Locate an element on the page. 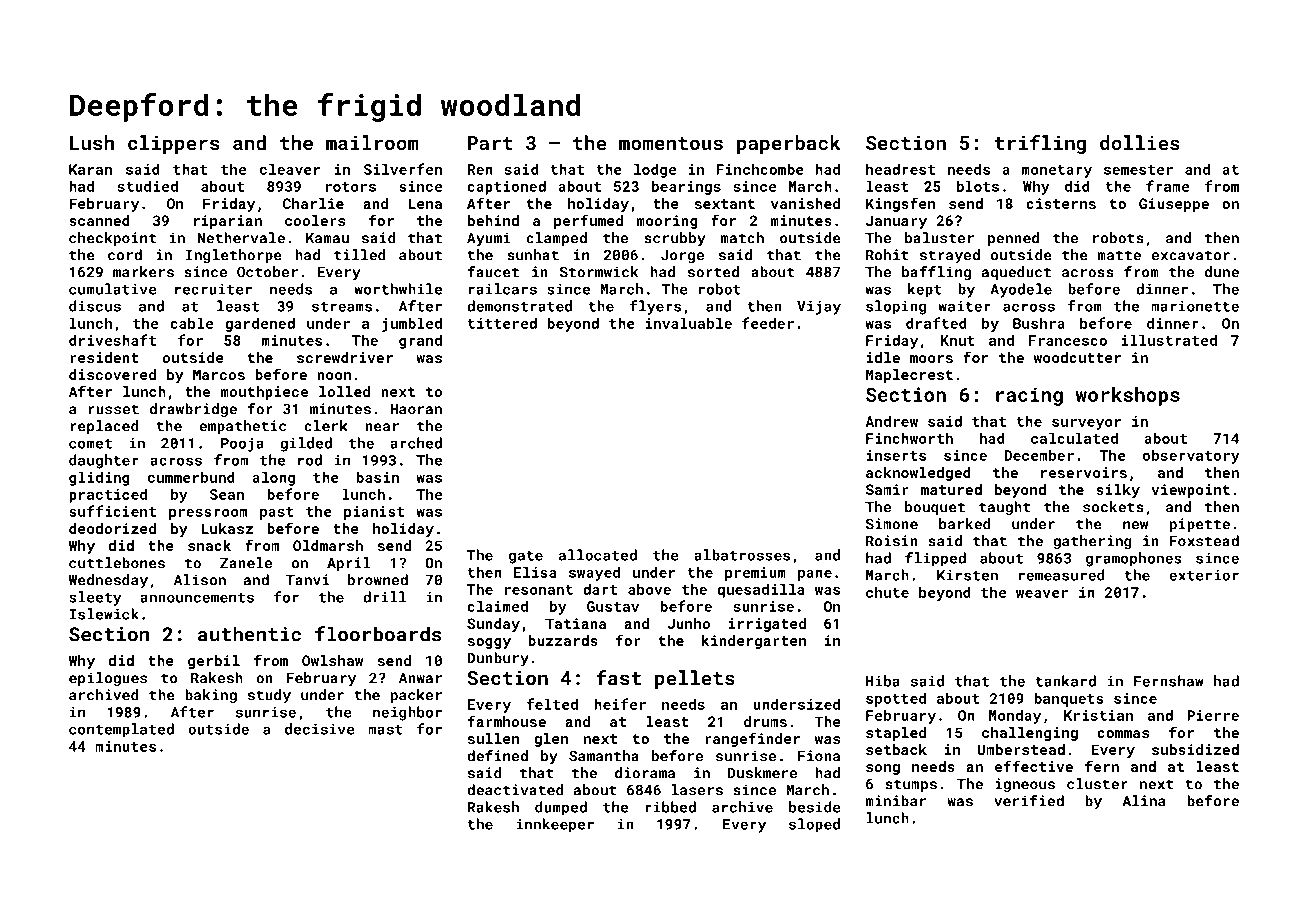 This page has width=1308, height=924. captioned is located at coordinates (506, 187).
